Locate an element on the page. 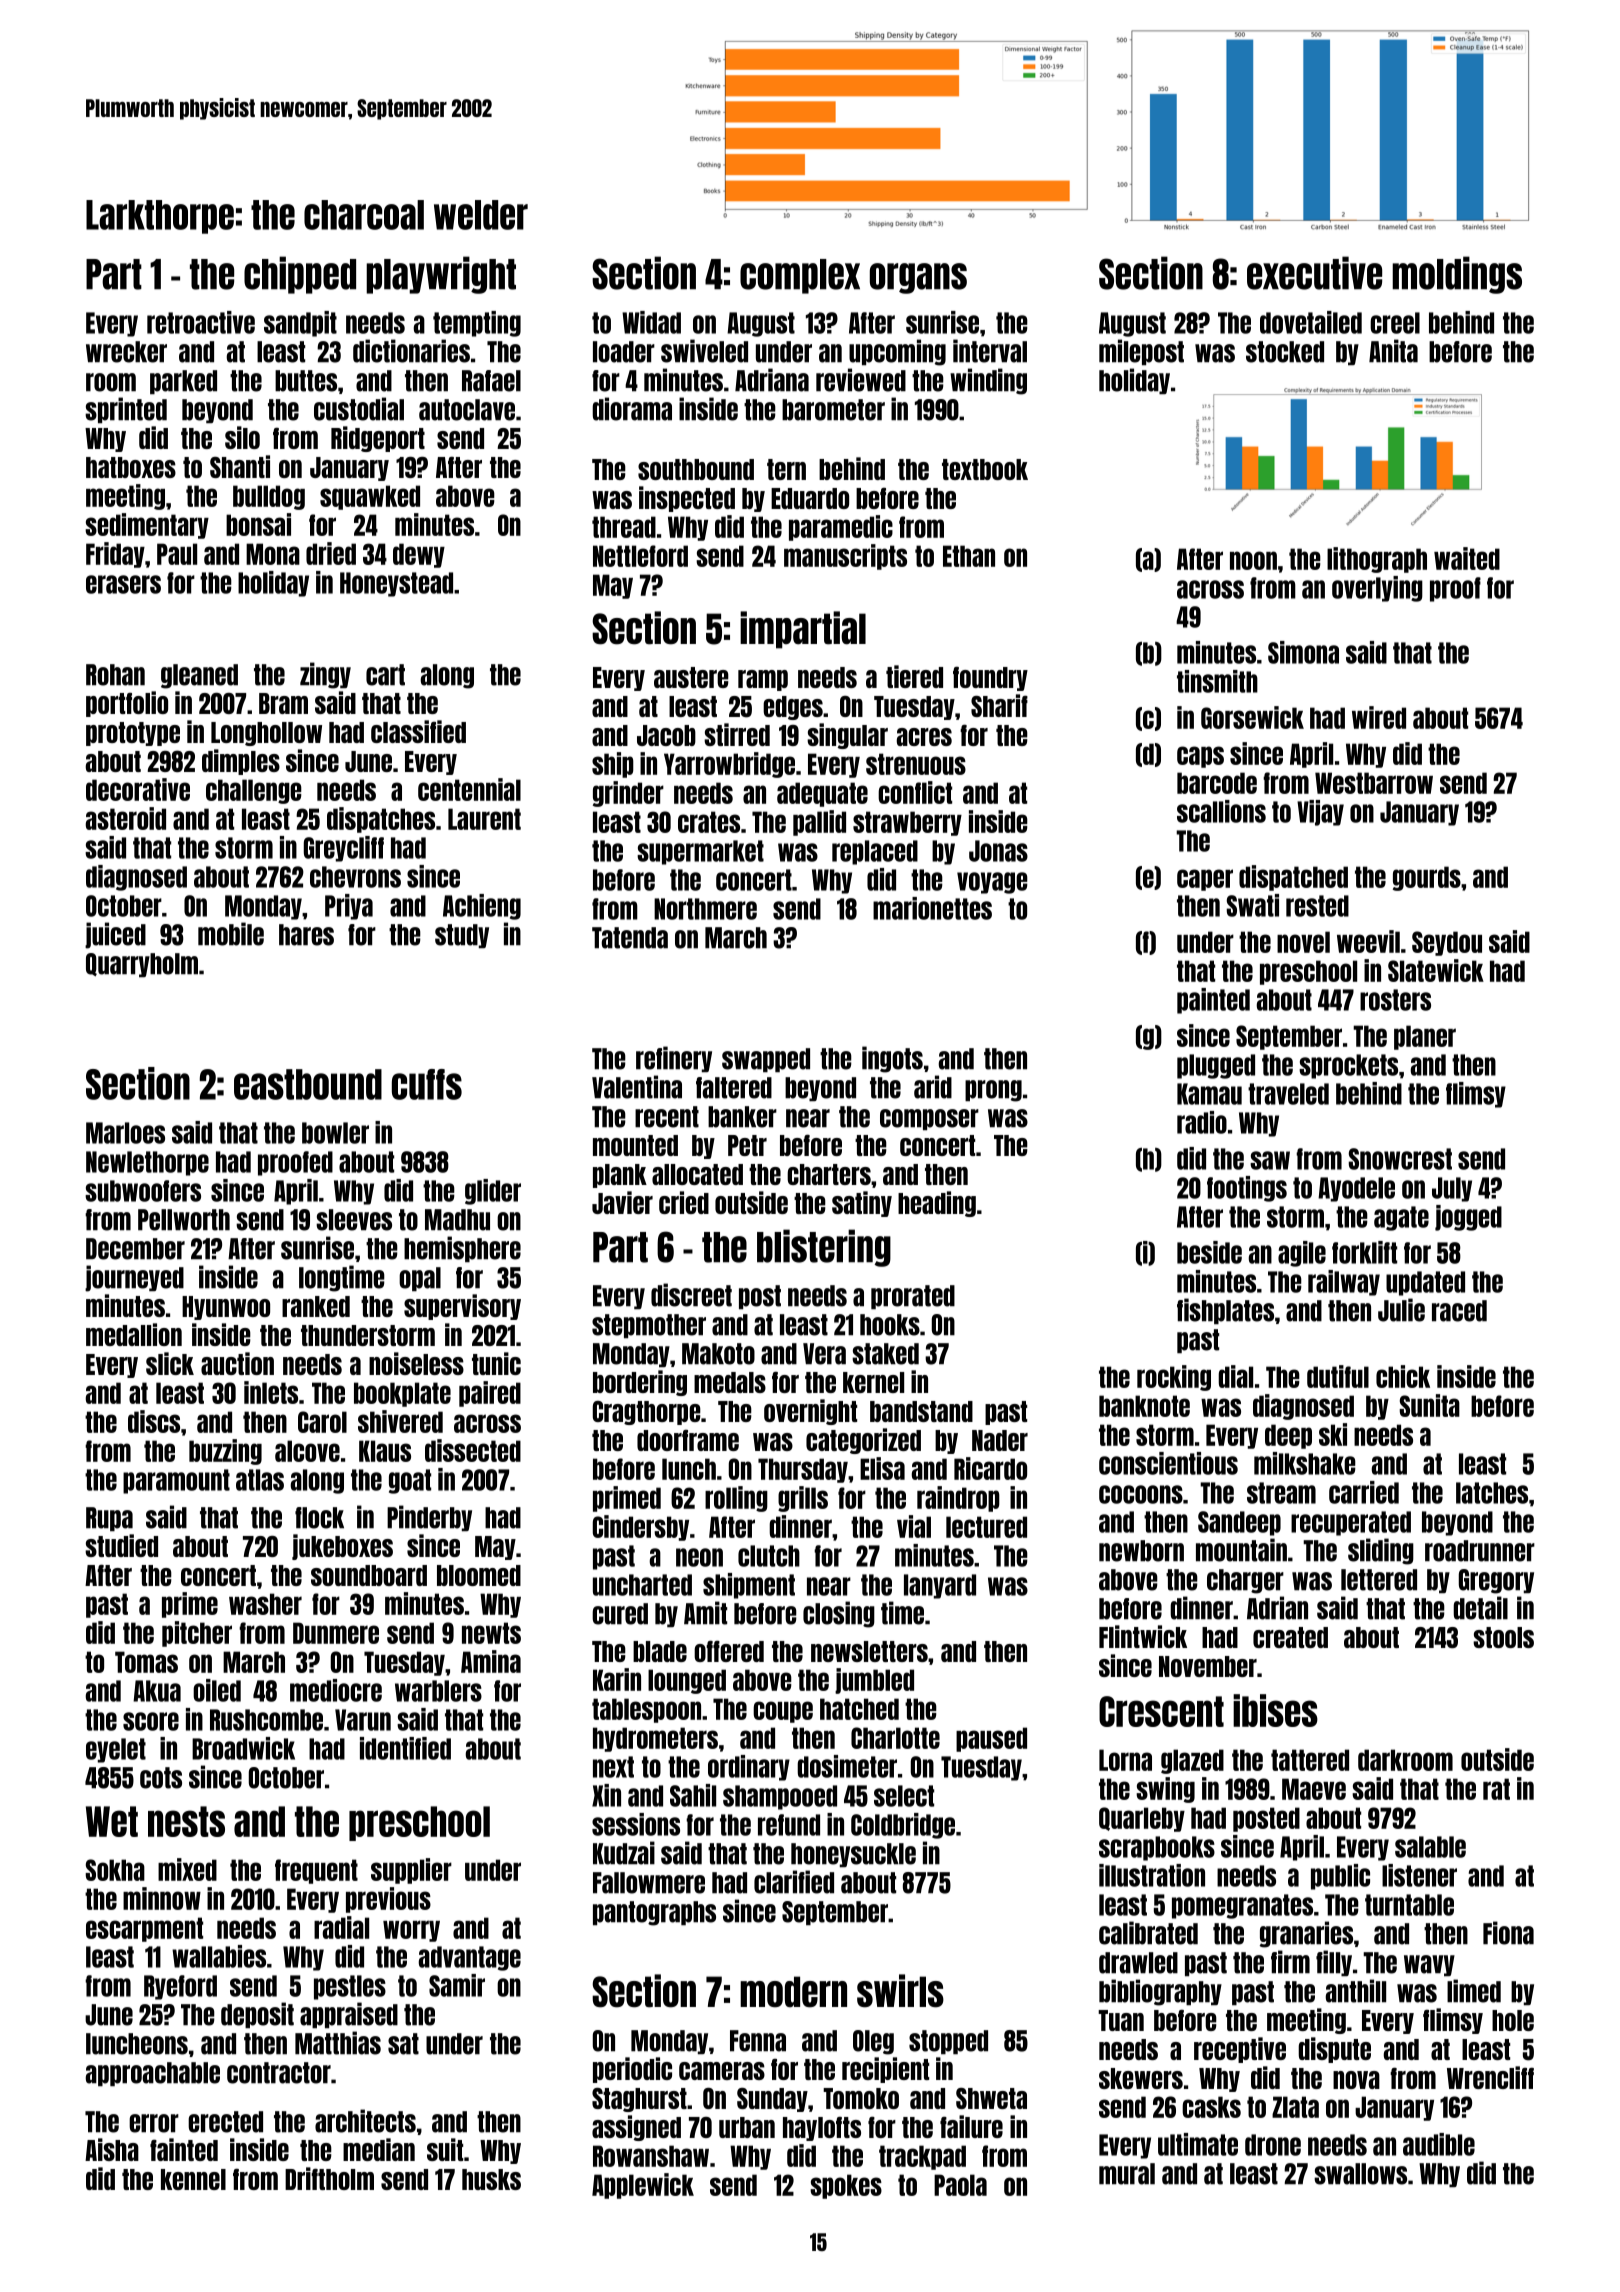 This document has width=1620, height=2292. supplier is located at coordinates (411, 1871).
